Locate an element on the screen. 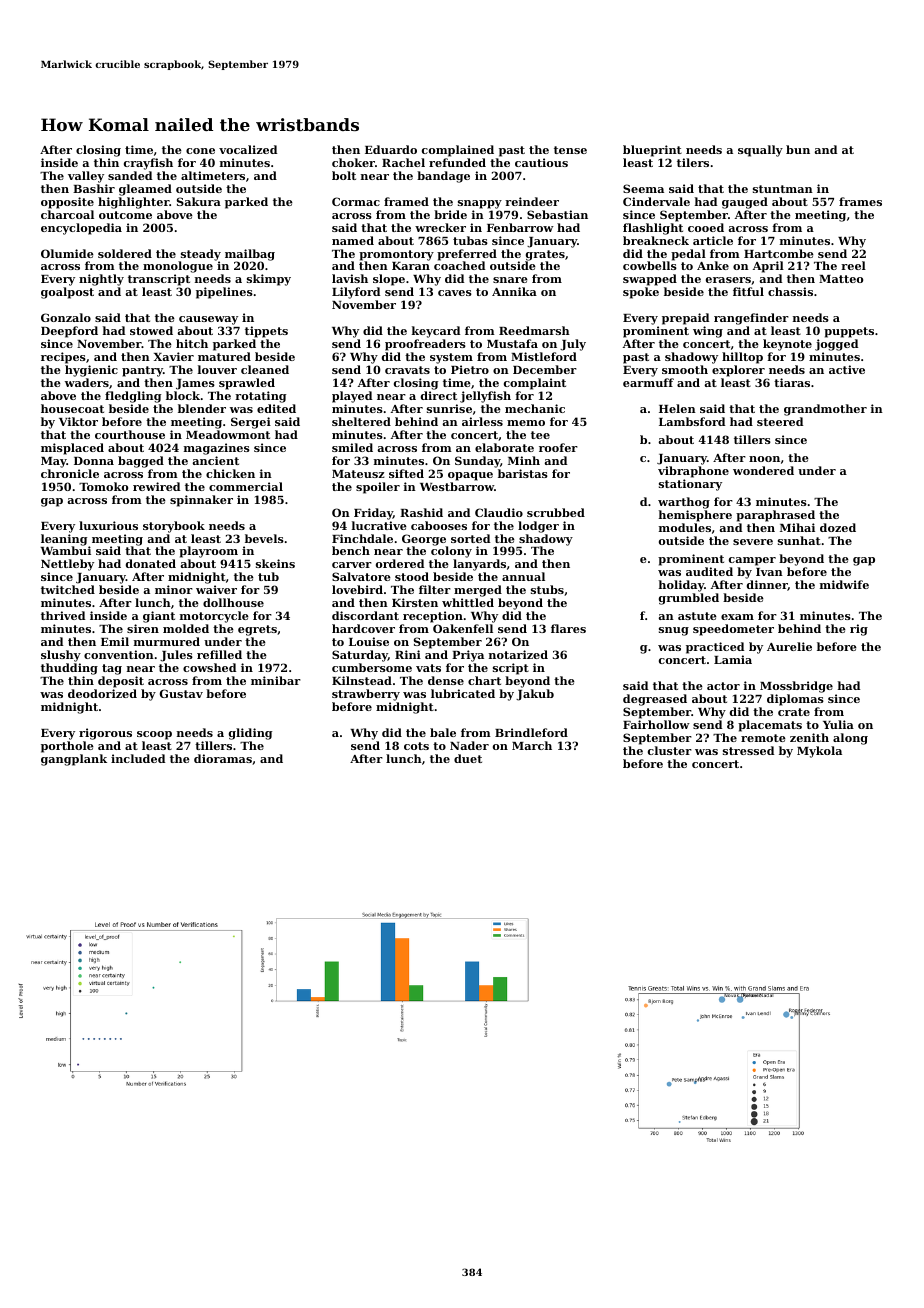  ordered is located at coordinates (400, 563).
